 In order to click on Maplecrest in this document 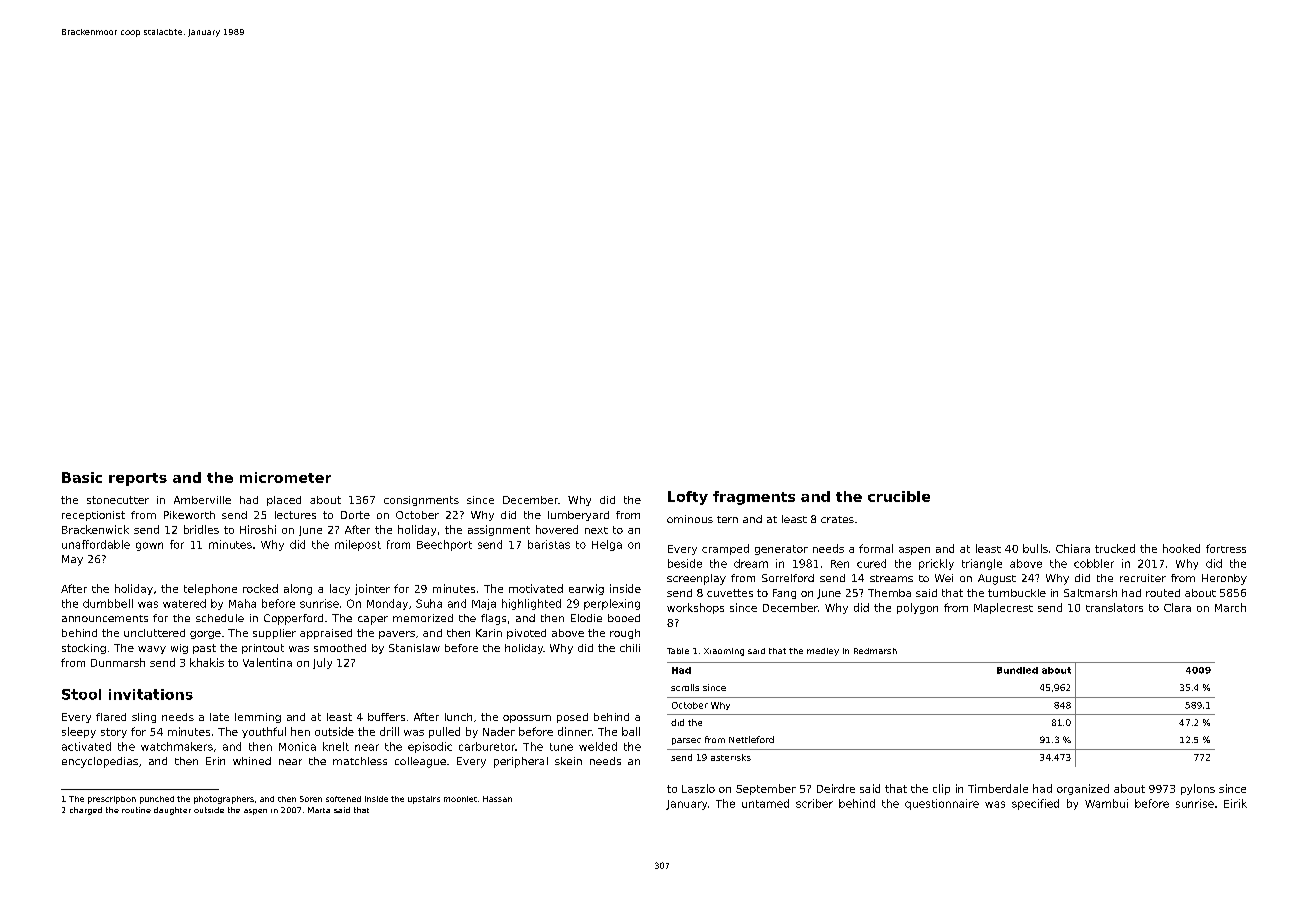, I will do `click(1003, 608)`.
